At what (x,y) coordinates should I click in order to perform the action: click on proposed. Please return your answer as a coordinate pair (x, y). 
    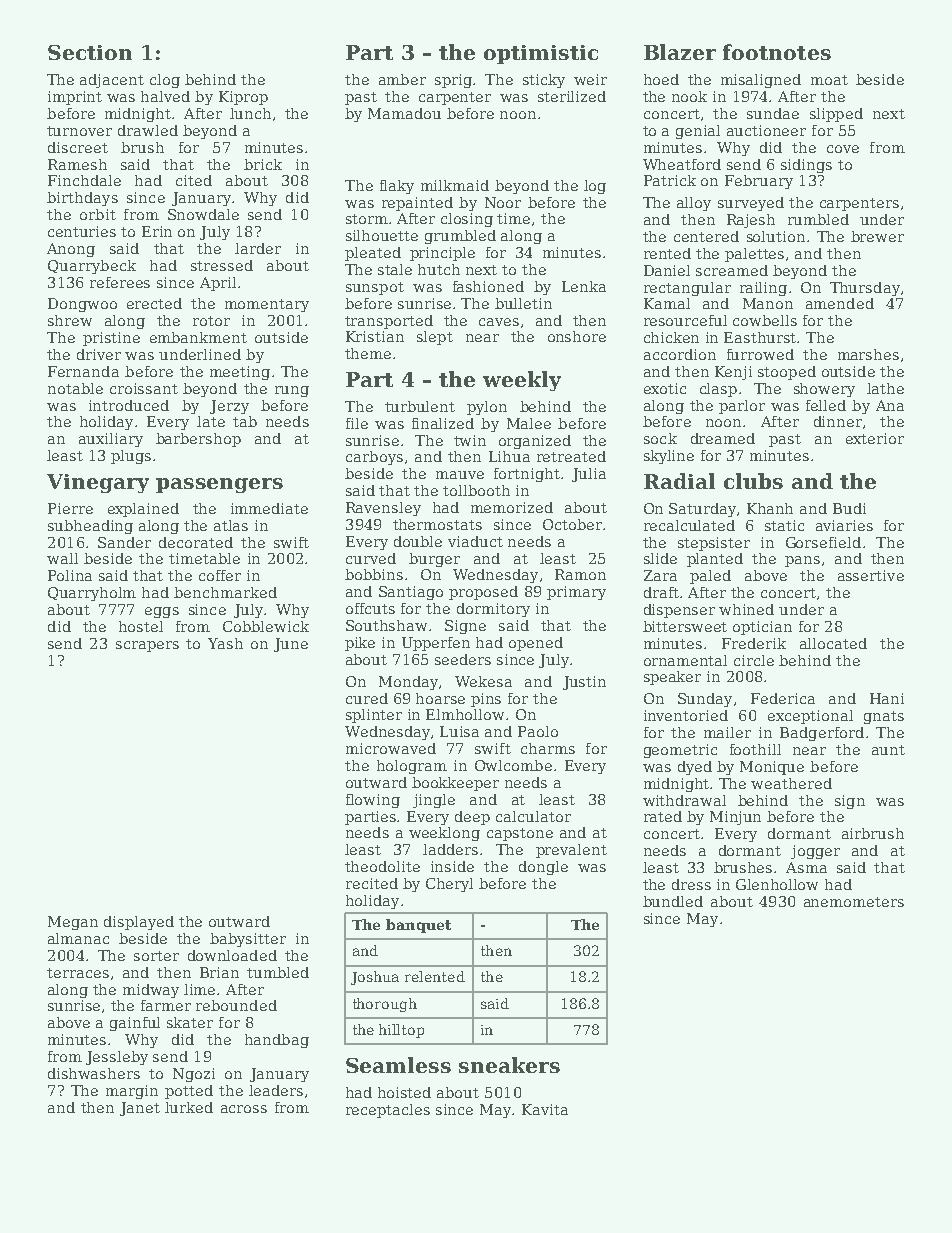
    Looking at the image, I should click on (483, 593).
